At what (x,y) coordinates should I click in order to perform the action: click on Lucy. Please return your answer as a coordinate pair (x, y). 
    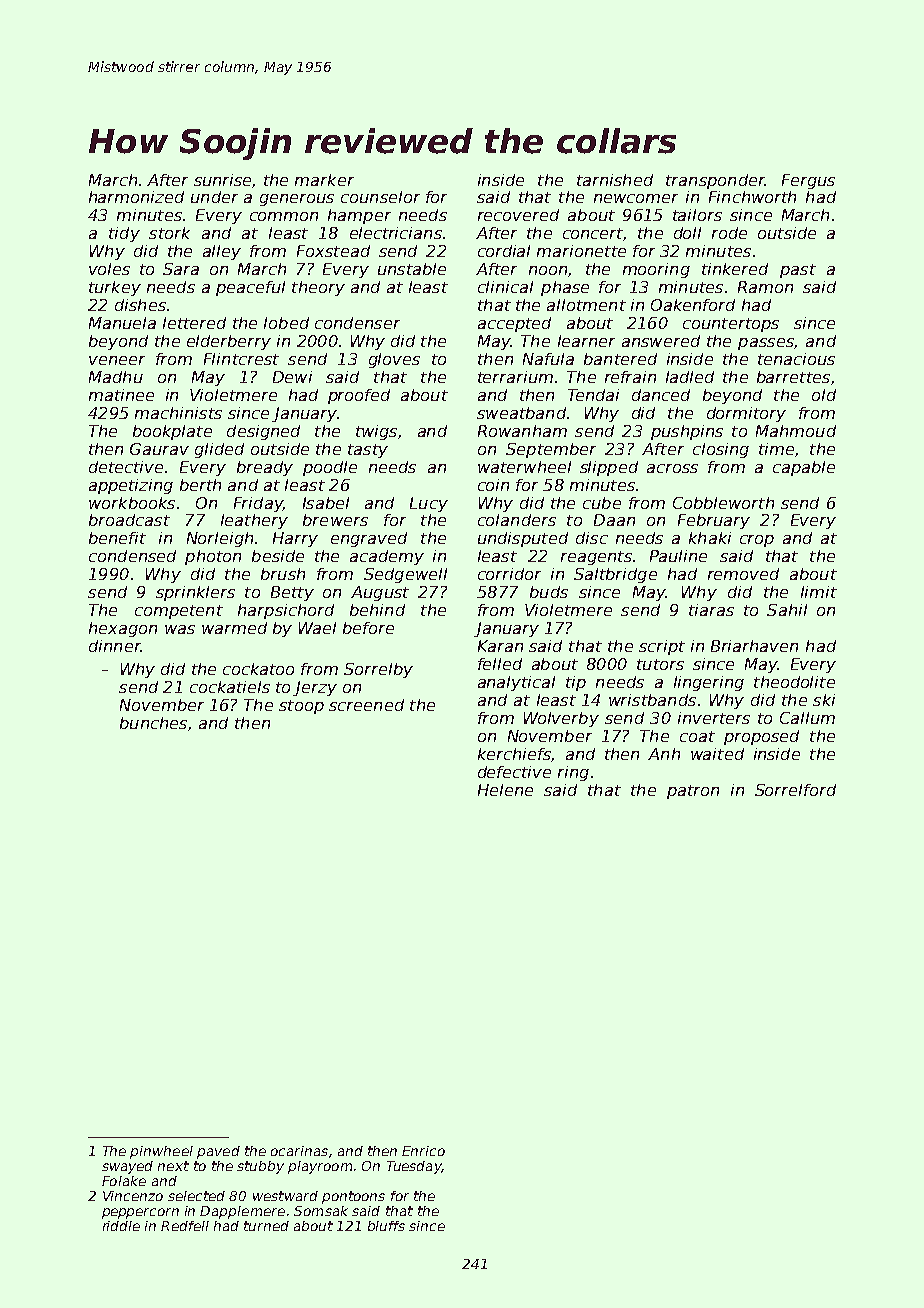
    Looking at the image, I should click on (429, 504).
